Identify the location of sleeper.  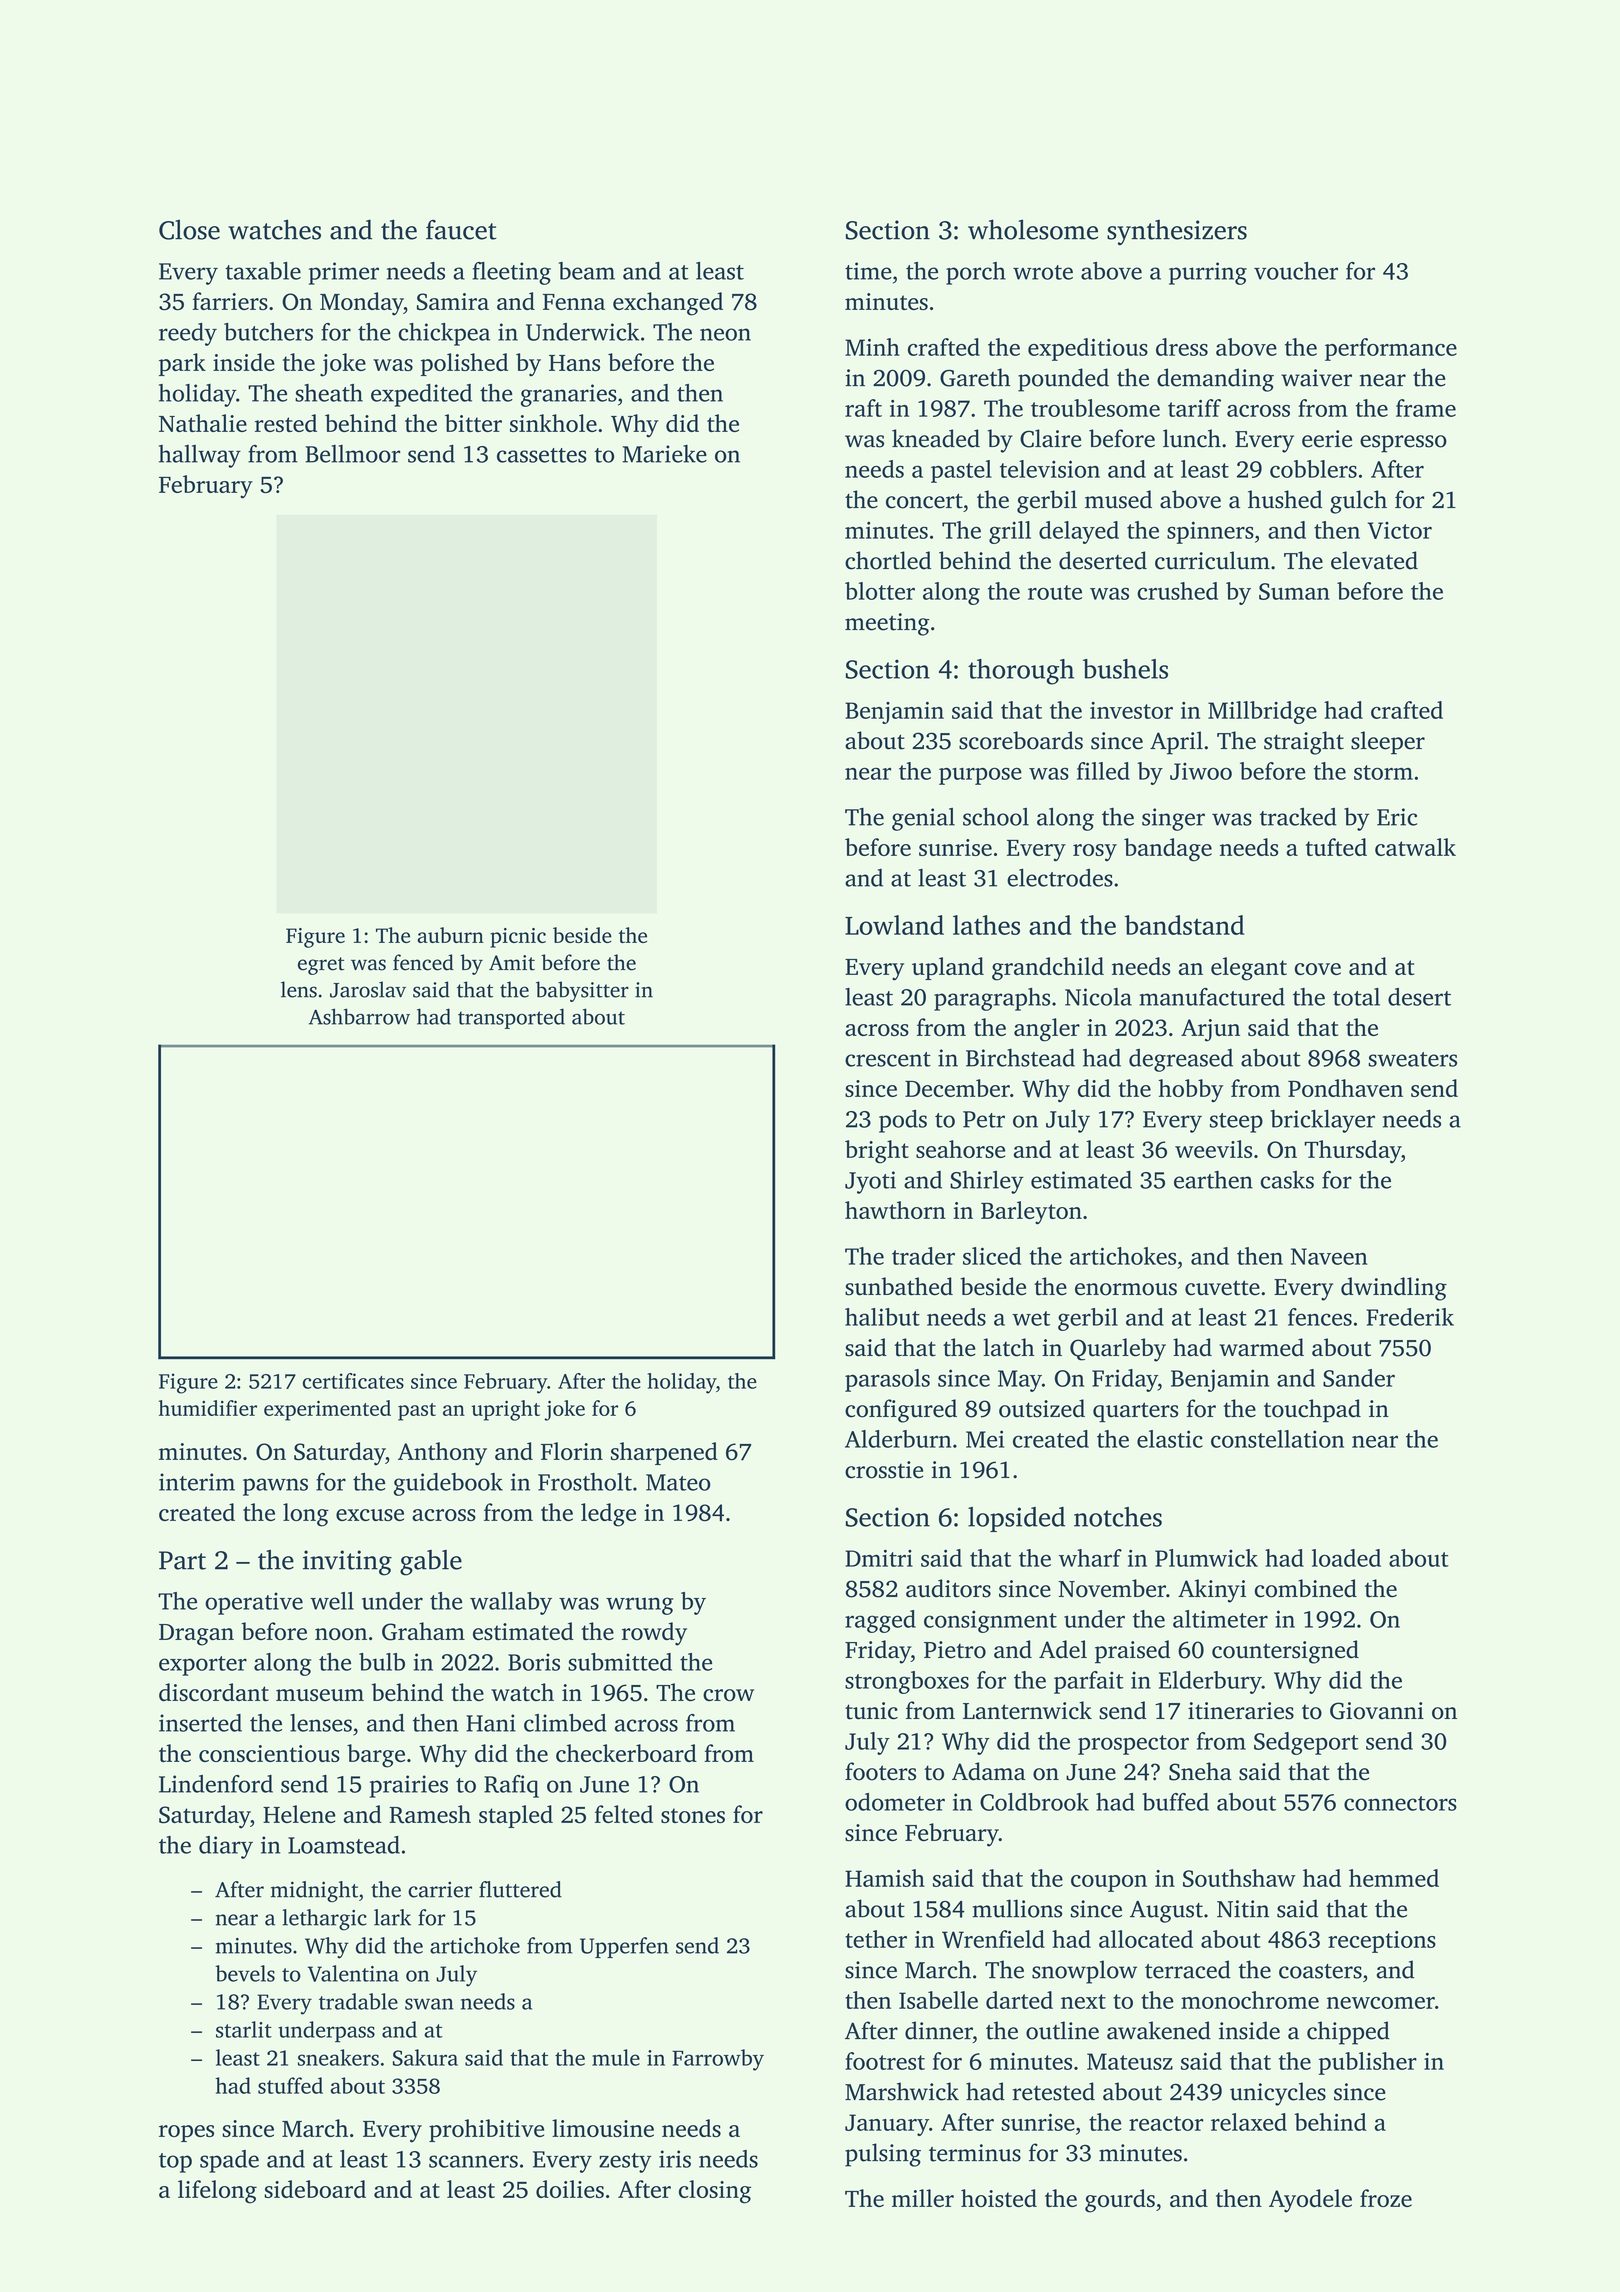
(1388, 743).
